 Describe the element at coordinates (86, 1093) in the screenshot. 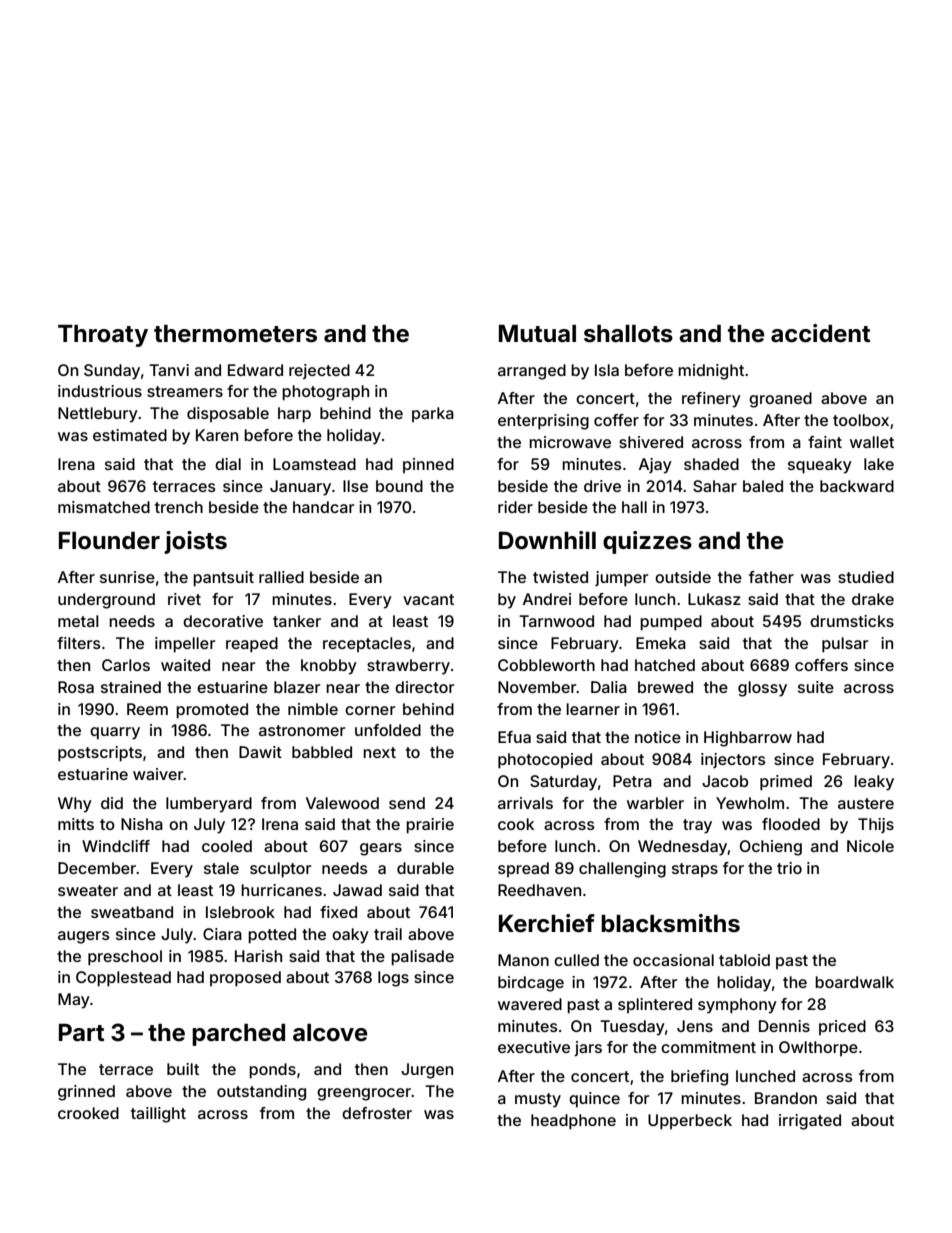

I see `grinned` at that location.
